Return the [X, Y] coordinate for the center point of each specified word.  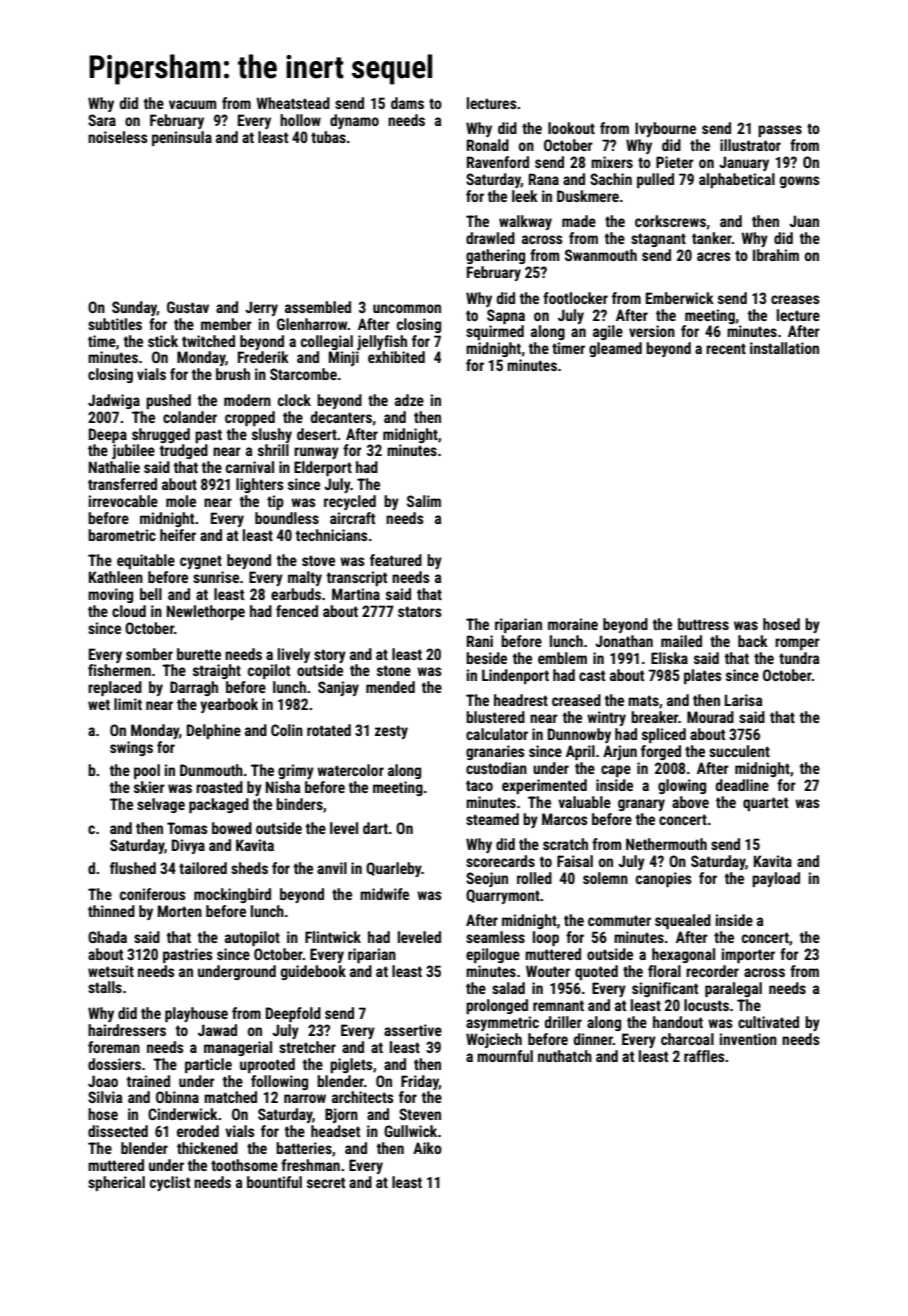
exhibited [396, 357]
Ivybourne [665, 129]
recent [726, 348]
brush [233, 374]
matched [230, 1097]
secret [326, 1182]
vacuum [192, 104]
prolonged [497, 1006]
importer [748, 955]
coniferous [153, 894]
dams [407, 103]
